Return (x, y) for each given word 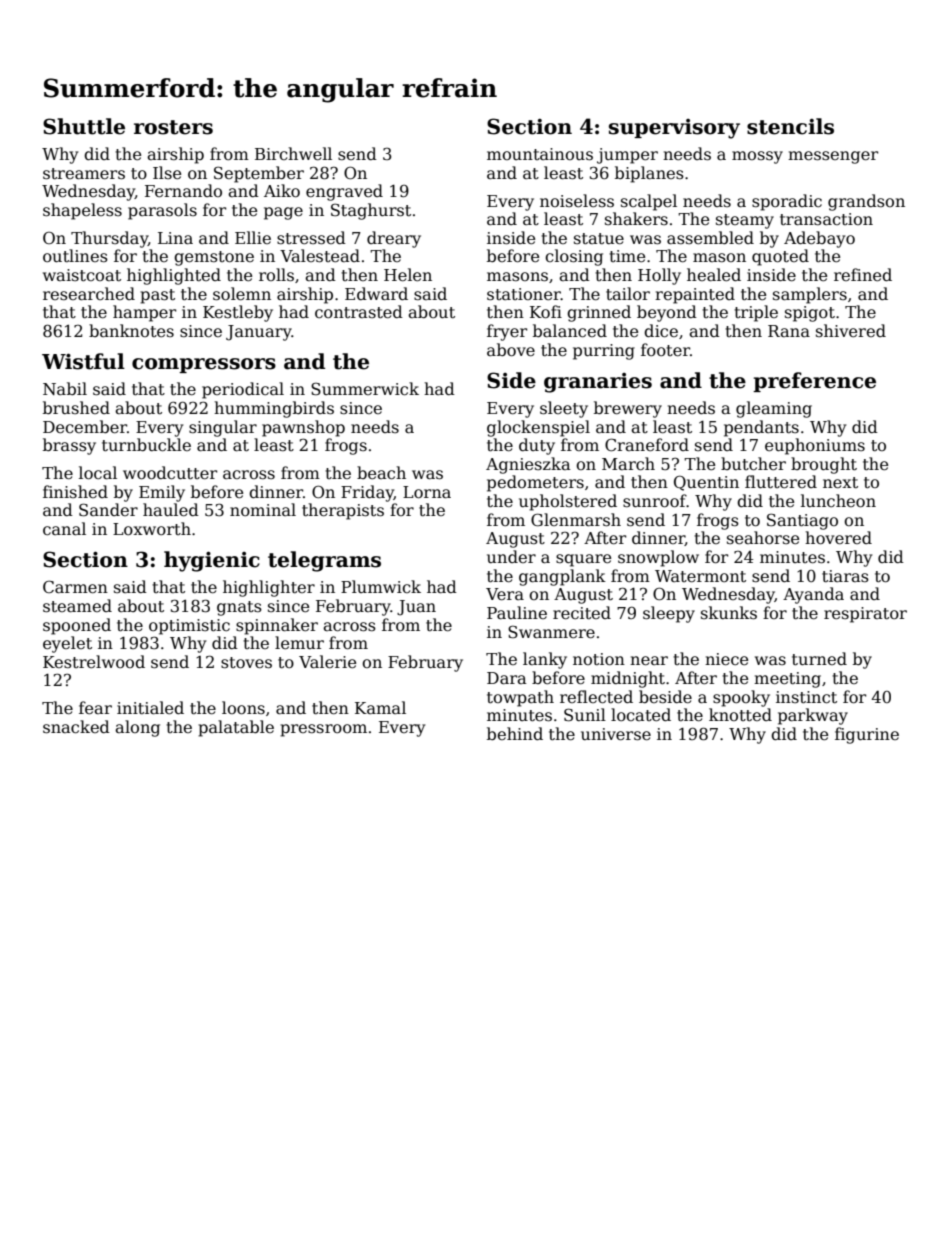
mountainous (540, 154)
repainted (695, 295)
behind (515, 733)
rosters (173, 127)
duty (537, 446)
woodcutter (170, 473)
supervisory (674, 129)
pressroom (323, 730)
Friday (367, 493)
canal (64, 529)
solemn (242, 294)
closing (574, 257)
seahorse (763, 538)
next (840, 483)
